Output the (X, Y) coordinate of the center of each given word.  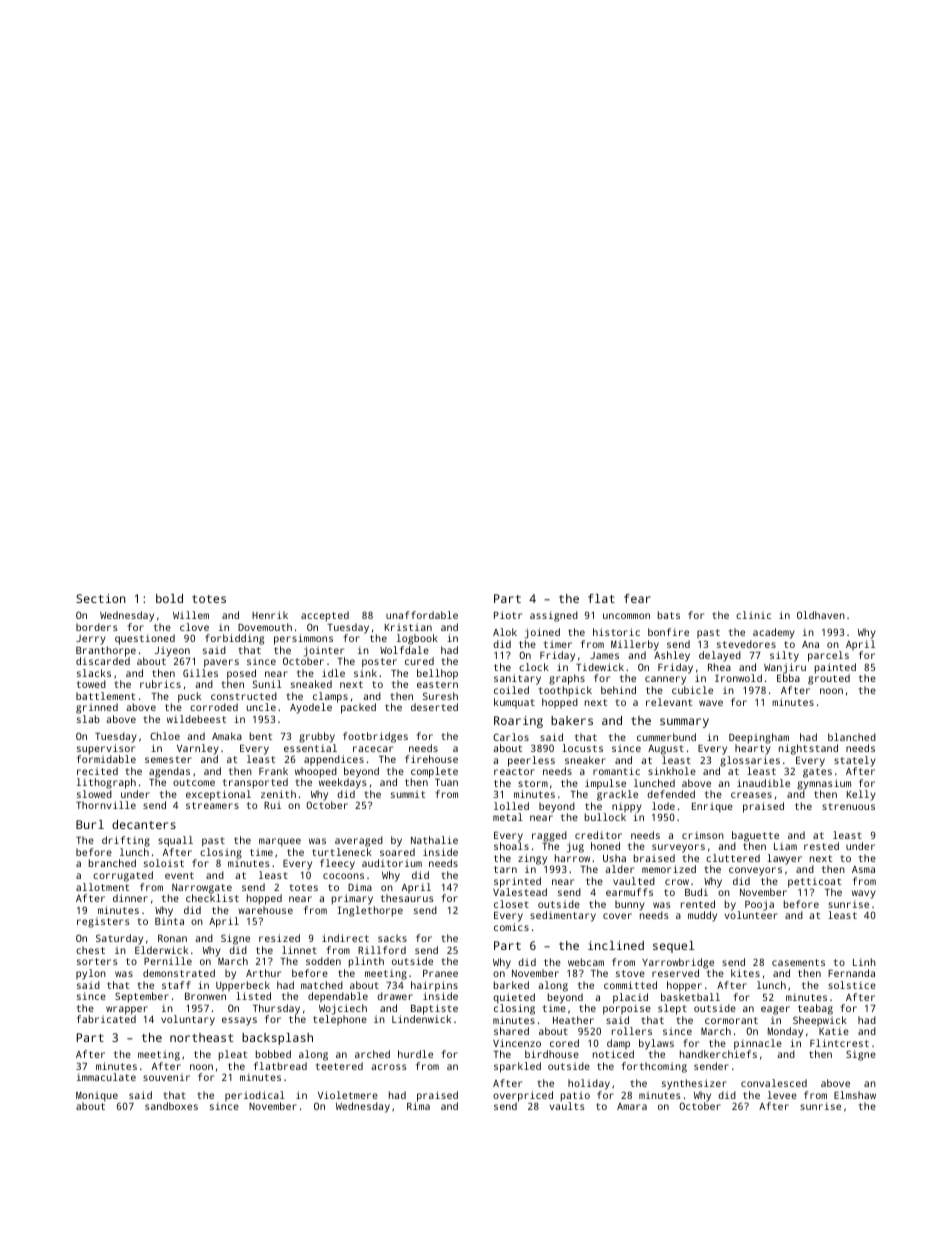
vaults (567, 1106)
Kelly (861, 795)
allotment (102, 887)
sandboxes (171, 1106)
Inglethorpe (370, 911)
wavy (864, 894)
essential (310, 748)
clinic (753, 615)
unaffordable (422, 615)
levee (782, 1095)
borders (97, 627)
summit (408, 794)
